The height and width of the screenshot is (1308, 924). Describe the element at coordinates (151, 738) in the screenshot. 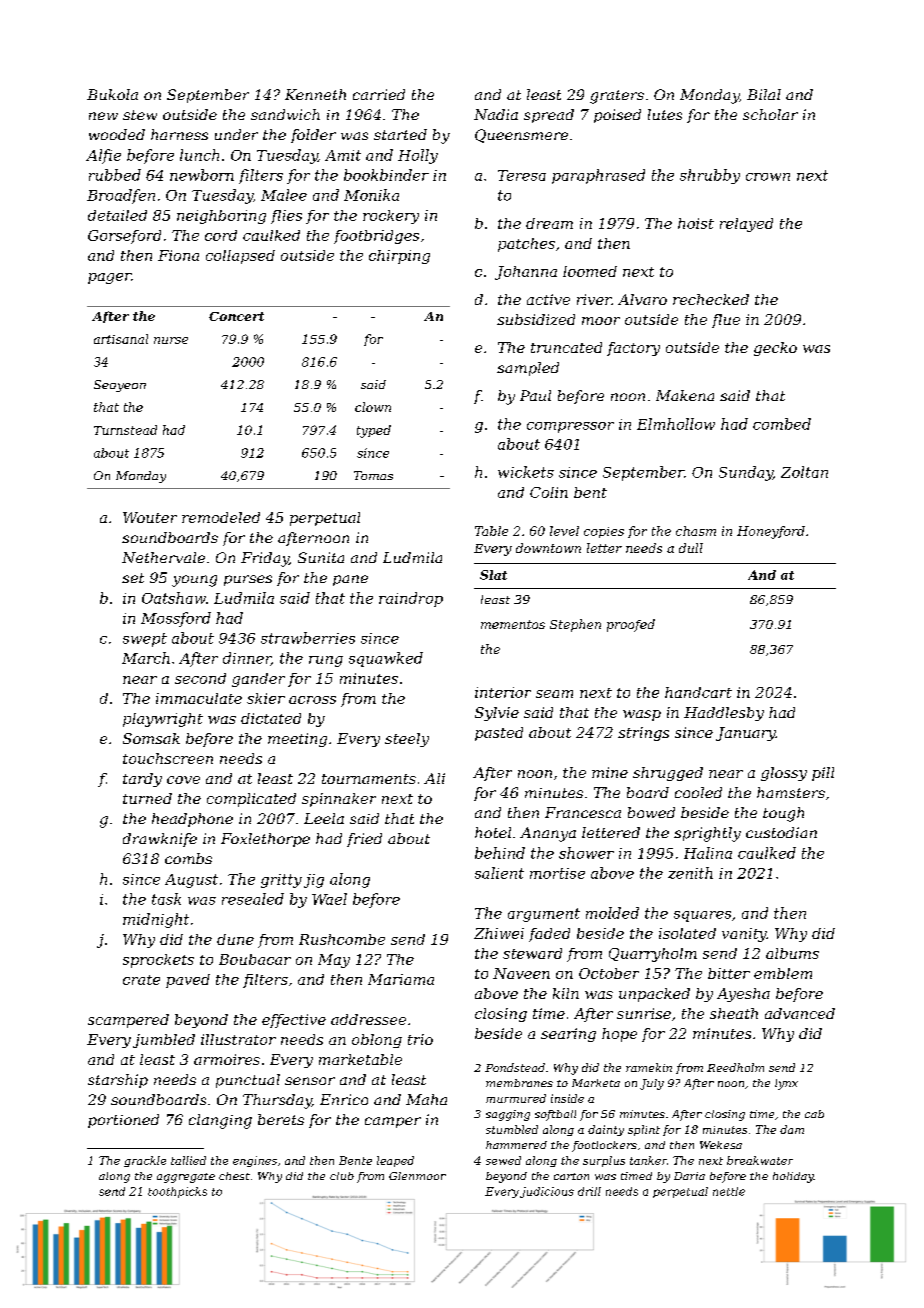

I see `Somsak` at that location.
